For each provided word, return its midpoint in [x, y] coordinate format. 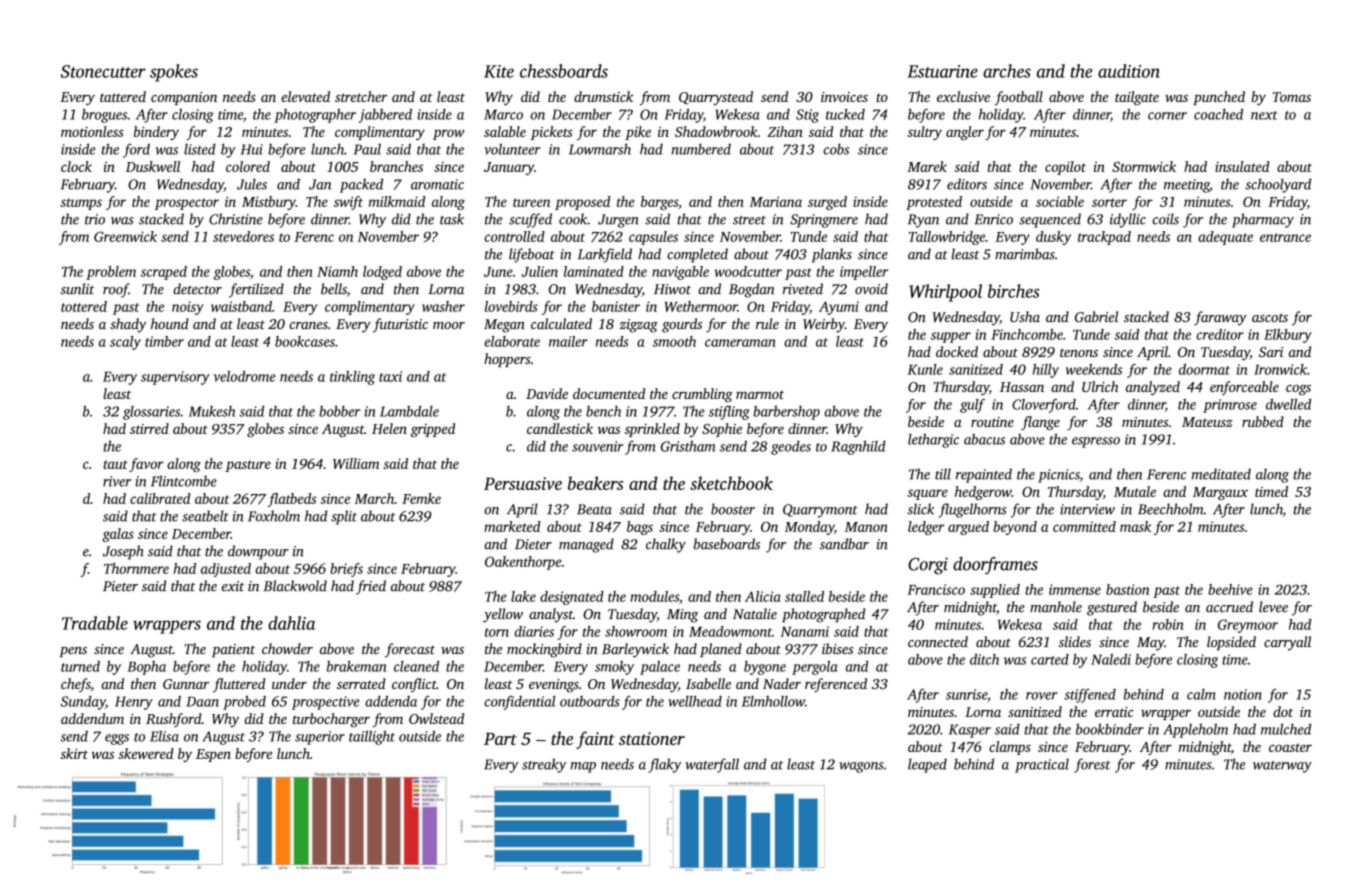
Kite [499, 71]
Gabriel [1096, 316]
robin [1168, 624]
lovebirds [511, 306]
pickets [552, 133]
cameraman [740, 343]
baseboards [727, 544]
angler [965, 133]
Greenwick [125, 236]
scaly [125, 343]
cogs [1298, 390]
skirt [74, 753]
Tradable [95, 623]
